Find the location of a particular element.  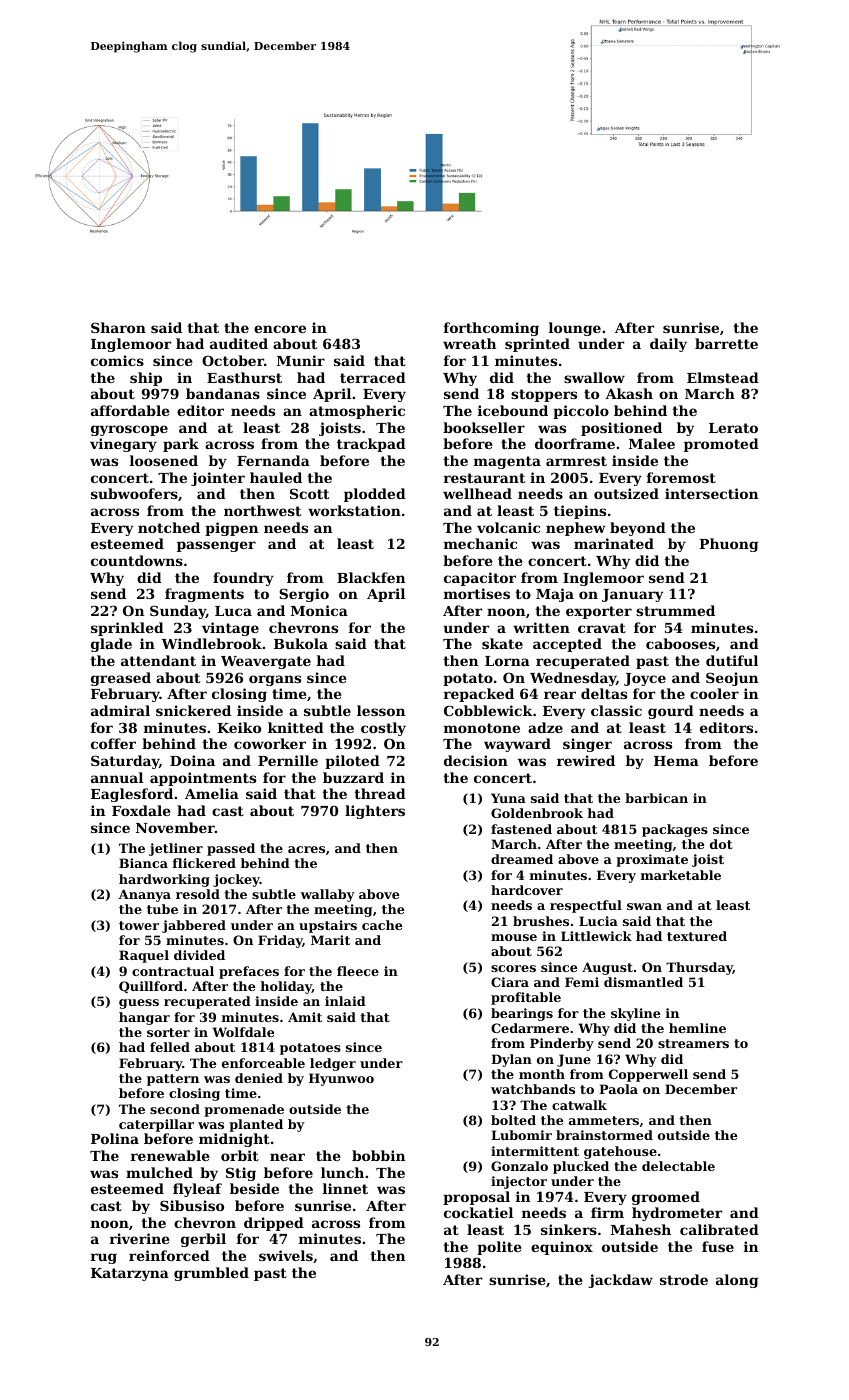

decision is located at coordinates (476, 760).
